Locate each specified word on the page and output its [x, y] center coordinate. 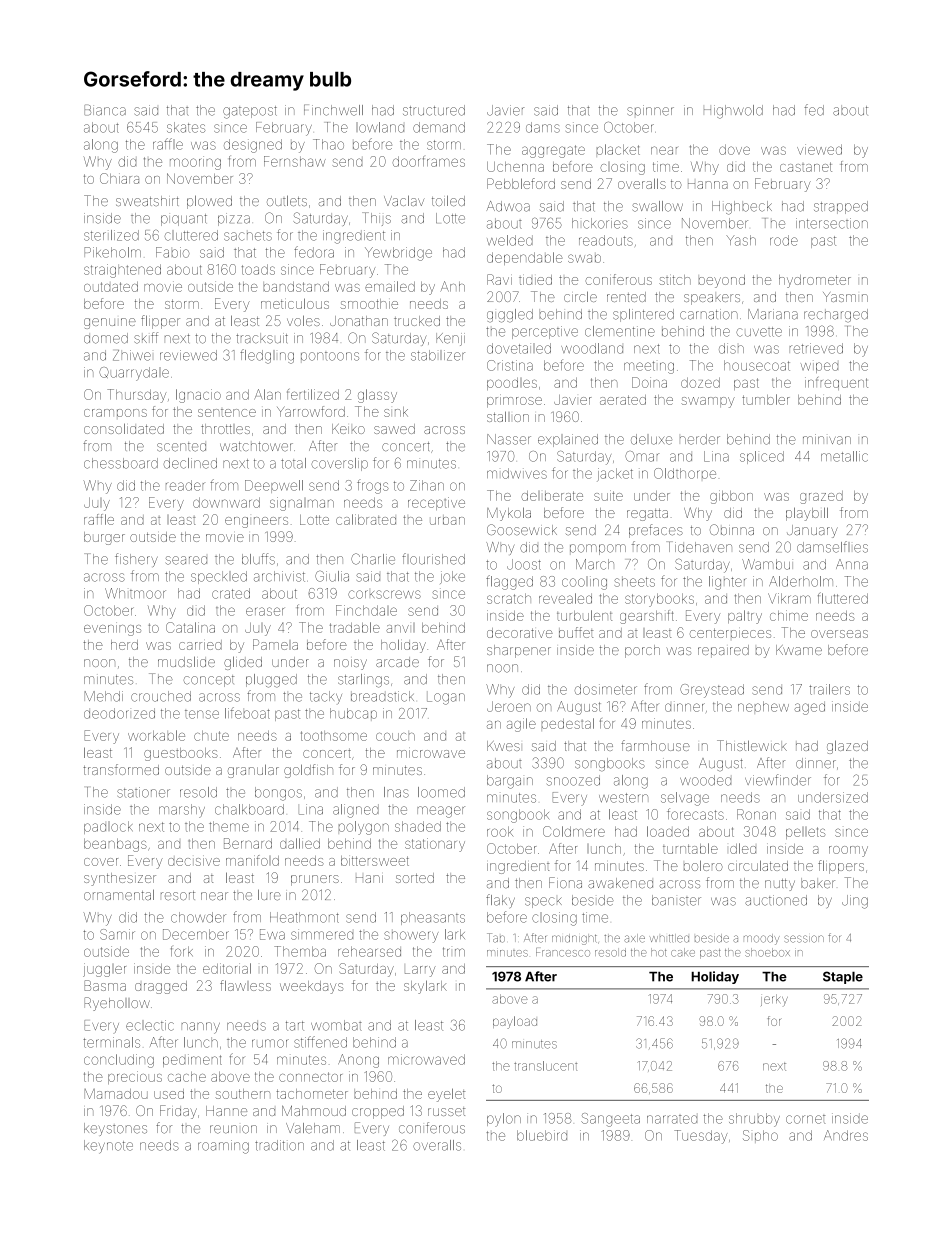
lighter [728, 583]
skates [186, 127]
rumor [270, 1043]
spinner [650, 110]
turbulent [584, 615]
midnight [574, 939]
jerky [774, 1000]
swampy [708, 402]
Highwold [733, 112]
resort [178, 896]
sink [396, 412]
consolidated [124, 428]
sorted [415, 878]
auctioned [776, 900]
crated [231, 593]
